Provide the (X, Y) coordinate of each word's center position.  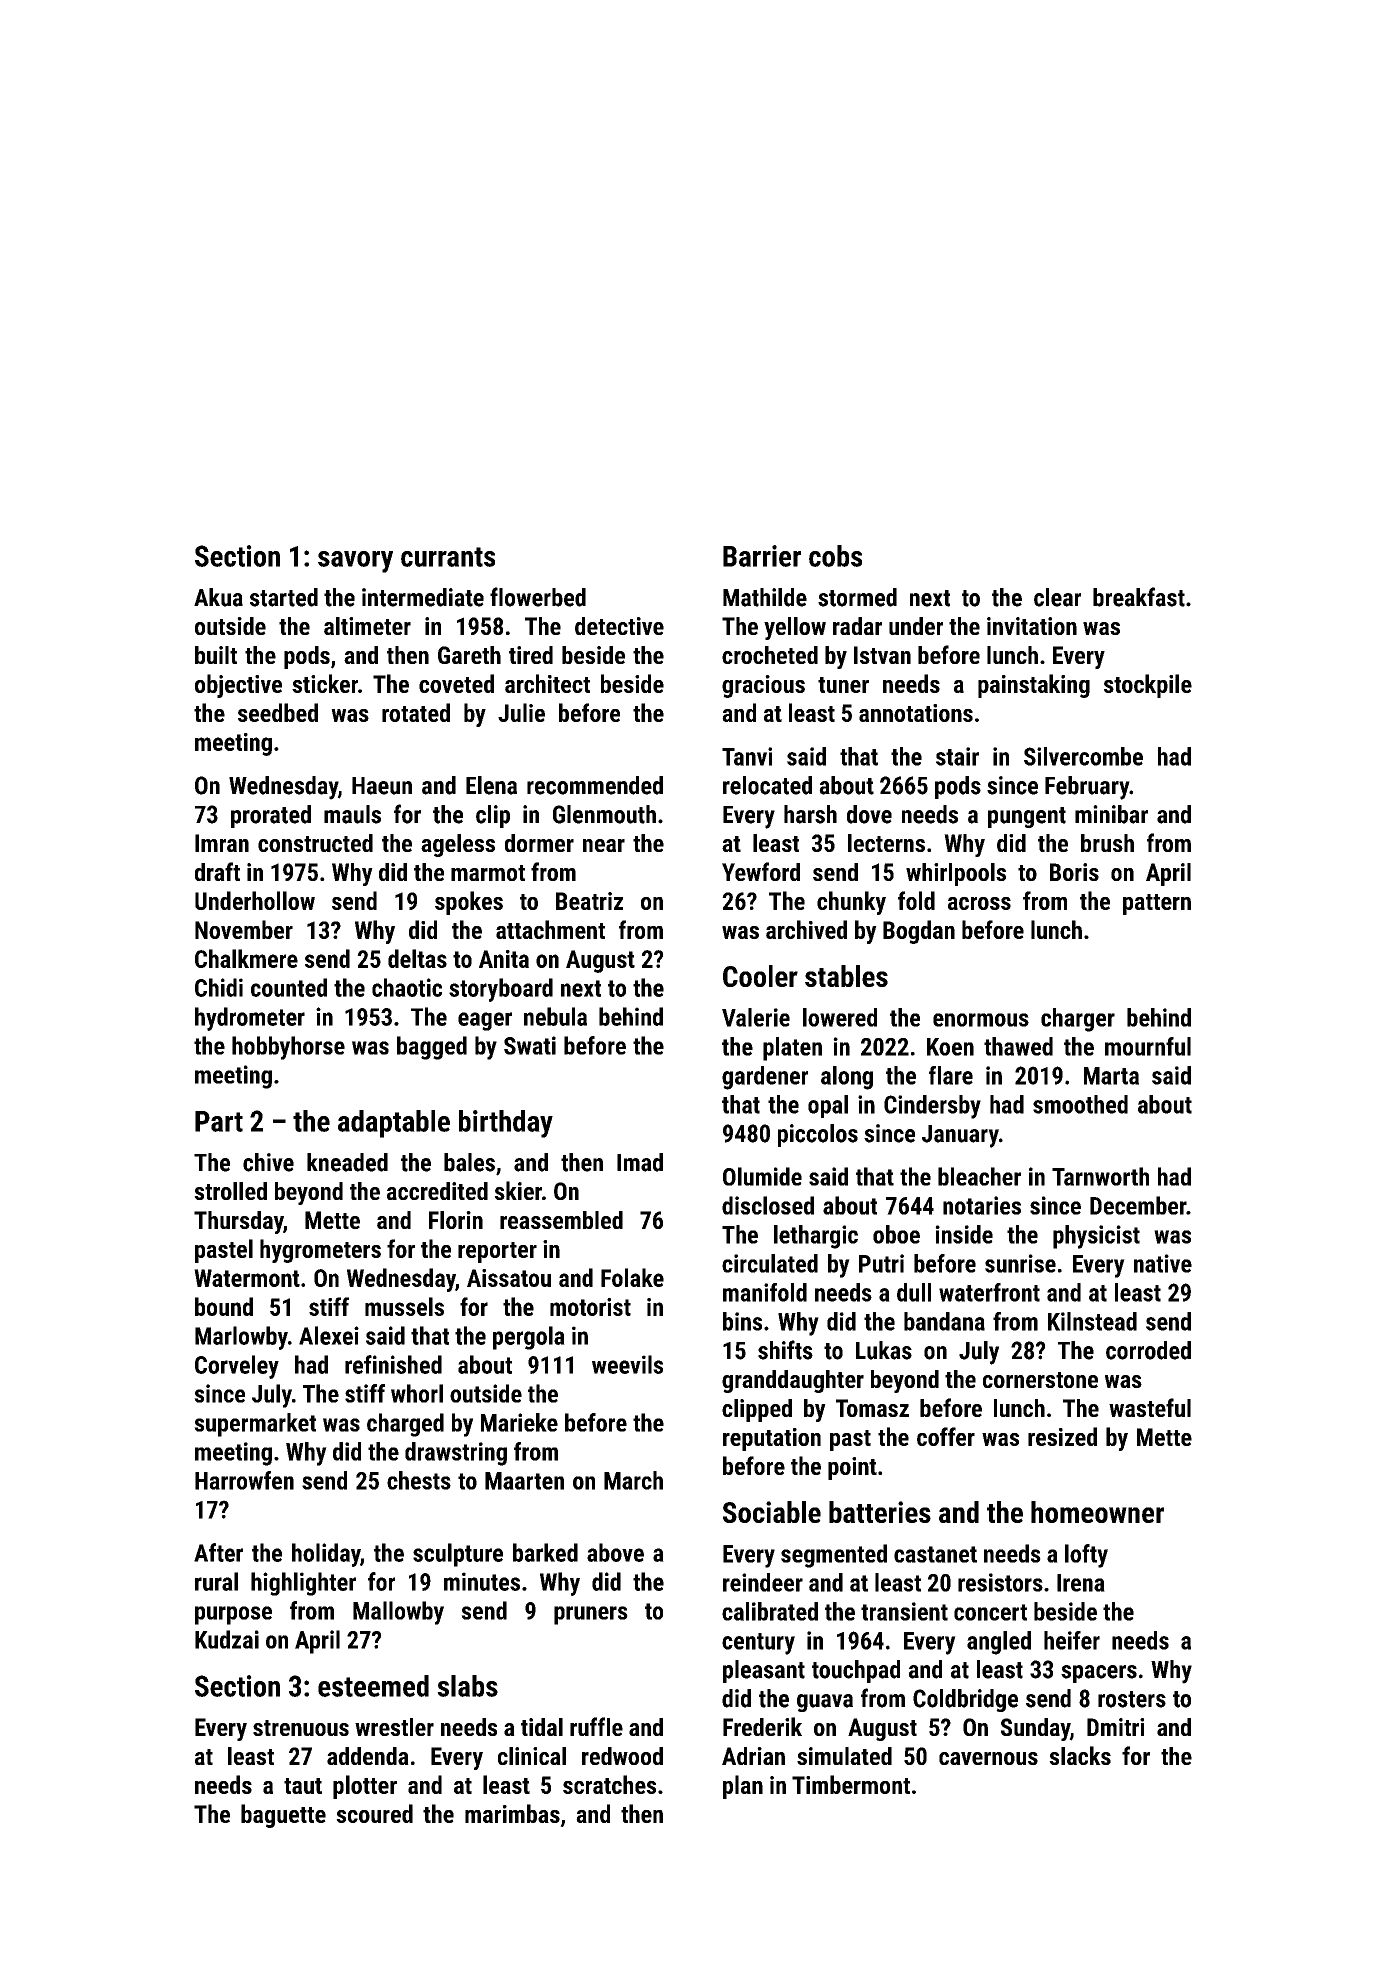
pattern (1157, 904)
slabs (467, 1686)
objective (238, 686)
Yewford (761, 871)
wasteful (1150, 1407)
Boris (1074, 872)
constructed (315, 843)
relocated (767, 785)
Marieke (519, 1422)
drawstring (456, 1454)
